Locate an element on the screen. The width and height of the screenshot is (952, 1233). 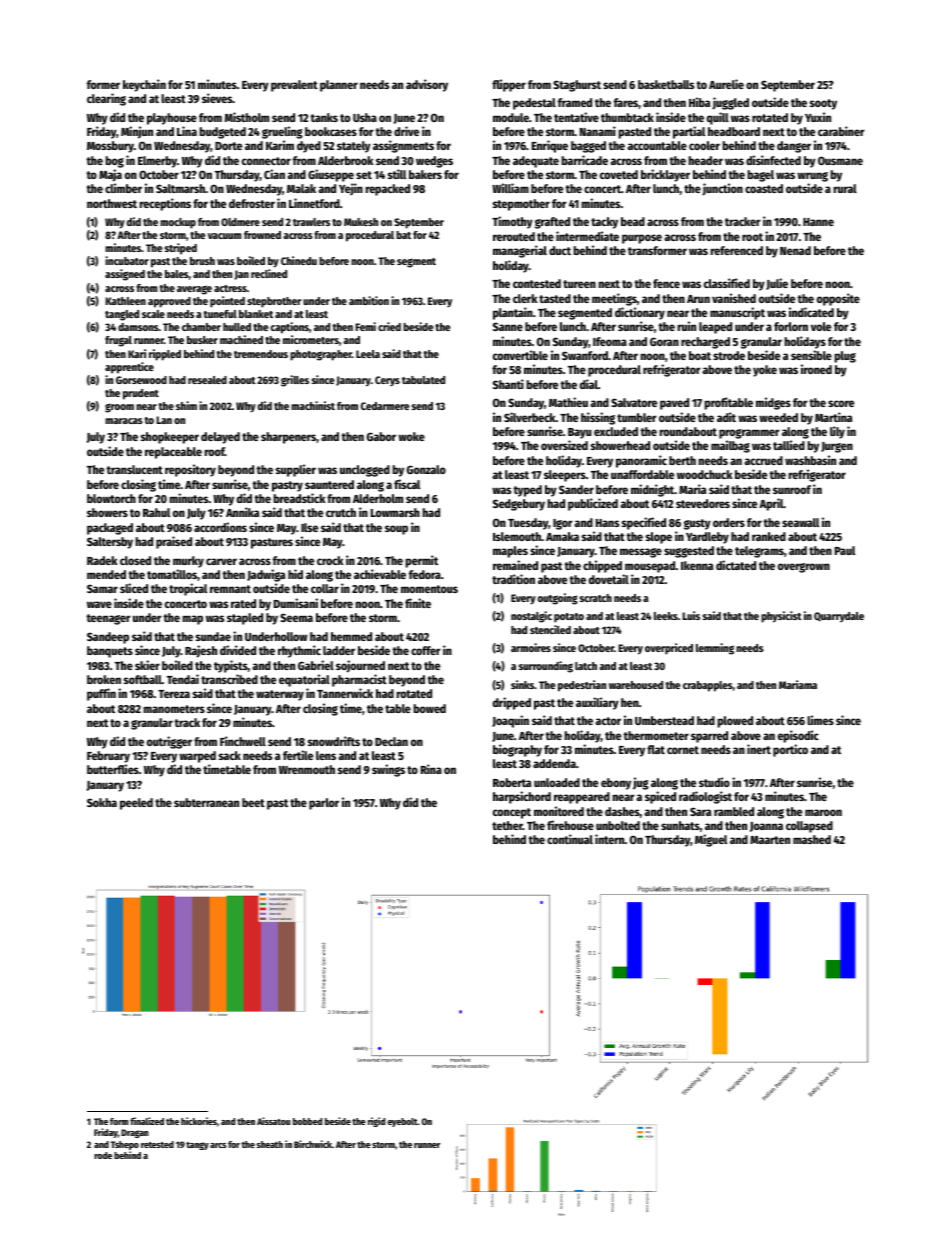
prevalent is located at coordinates (294, 86).
